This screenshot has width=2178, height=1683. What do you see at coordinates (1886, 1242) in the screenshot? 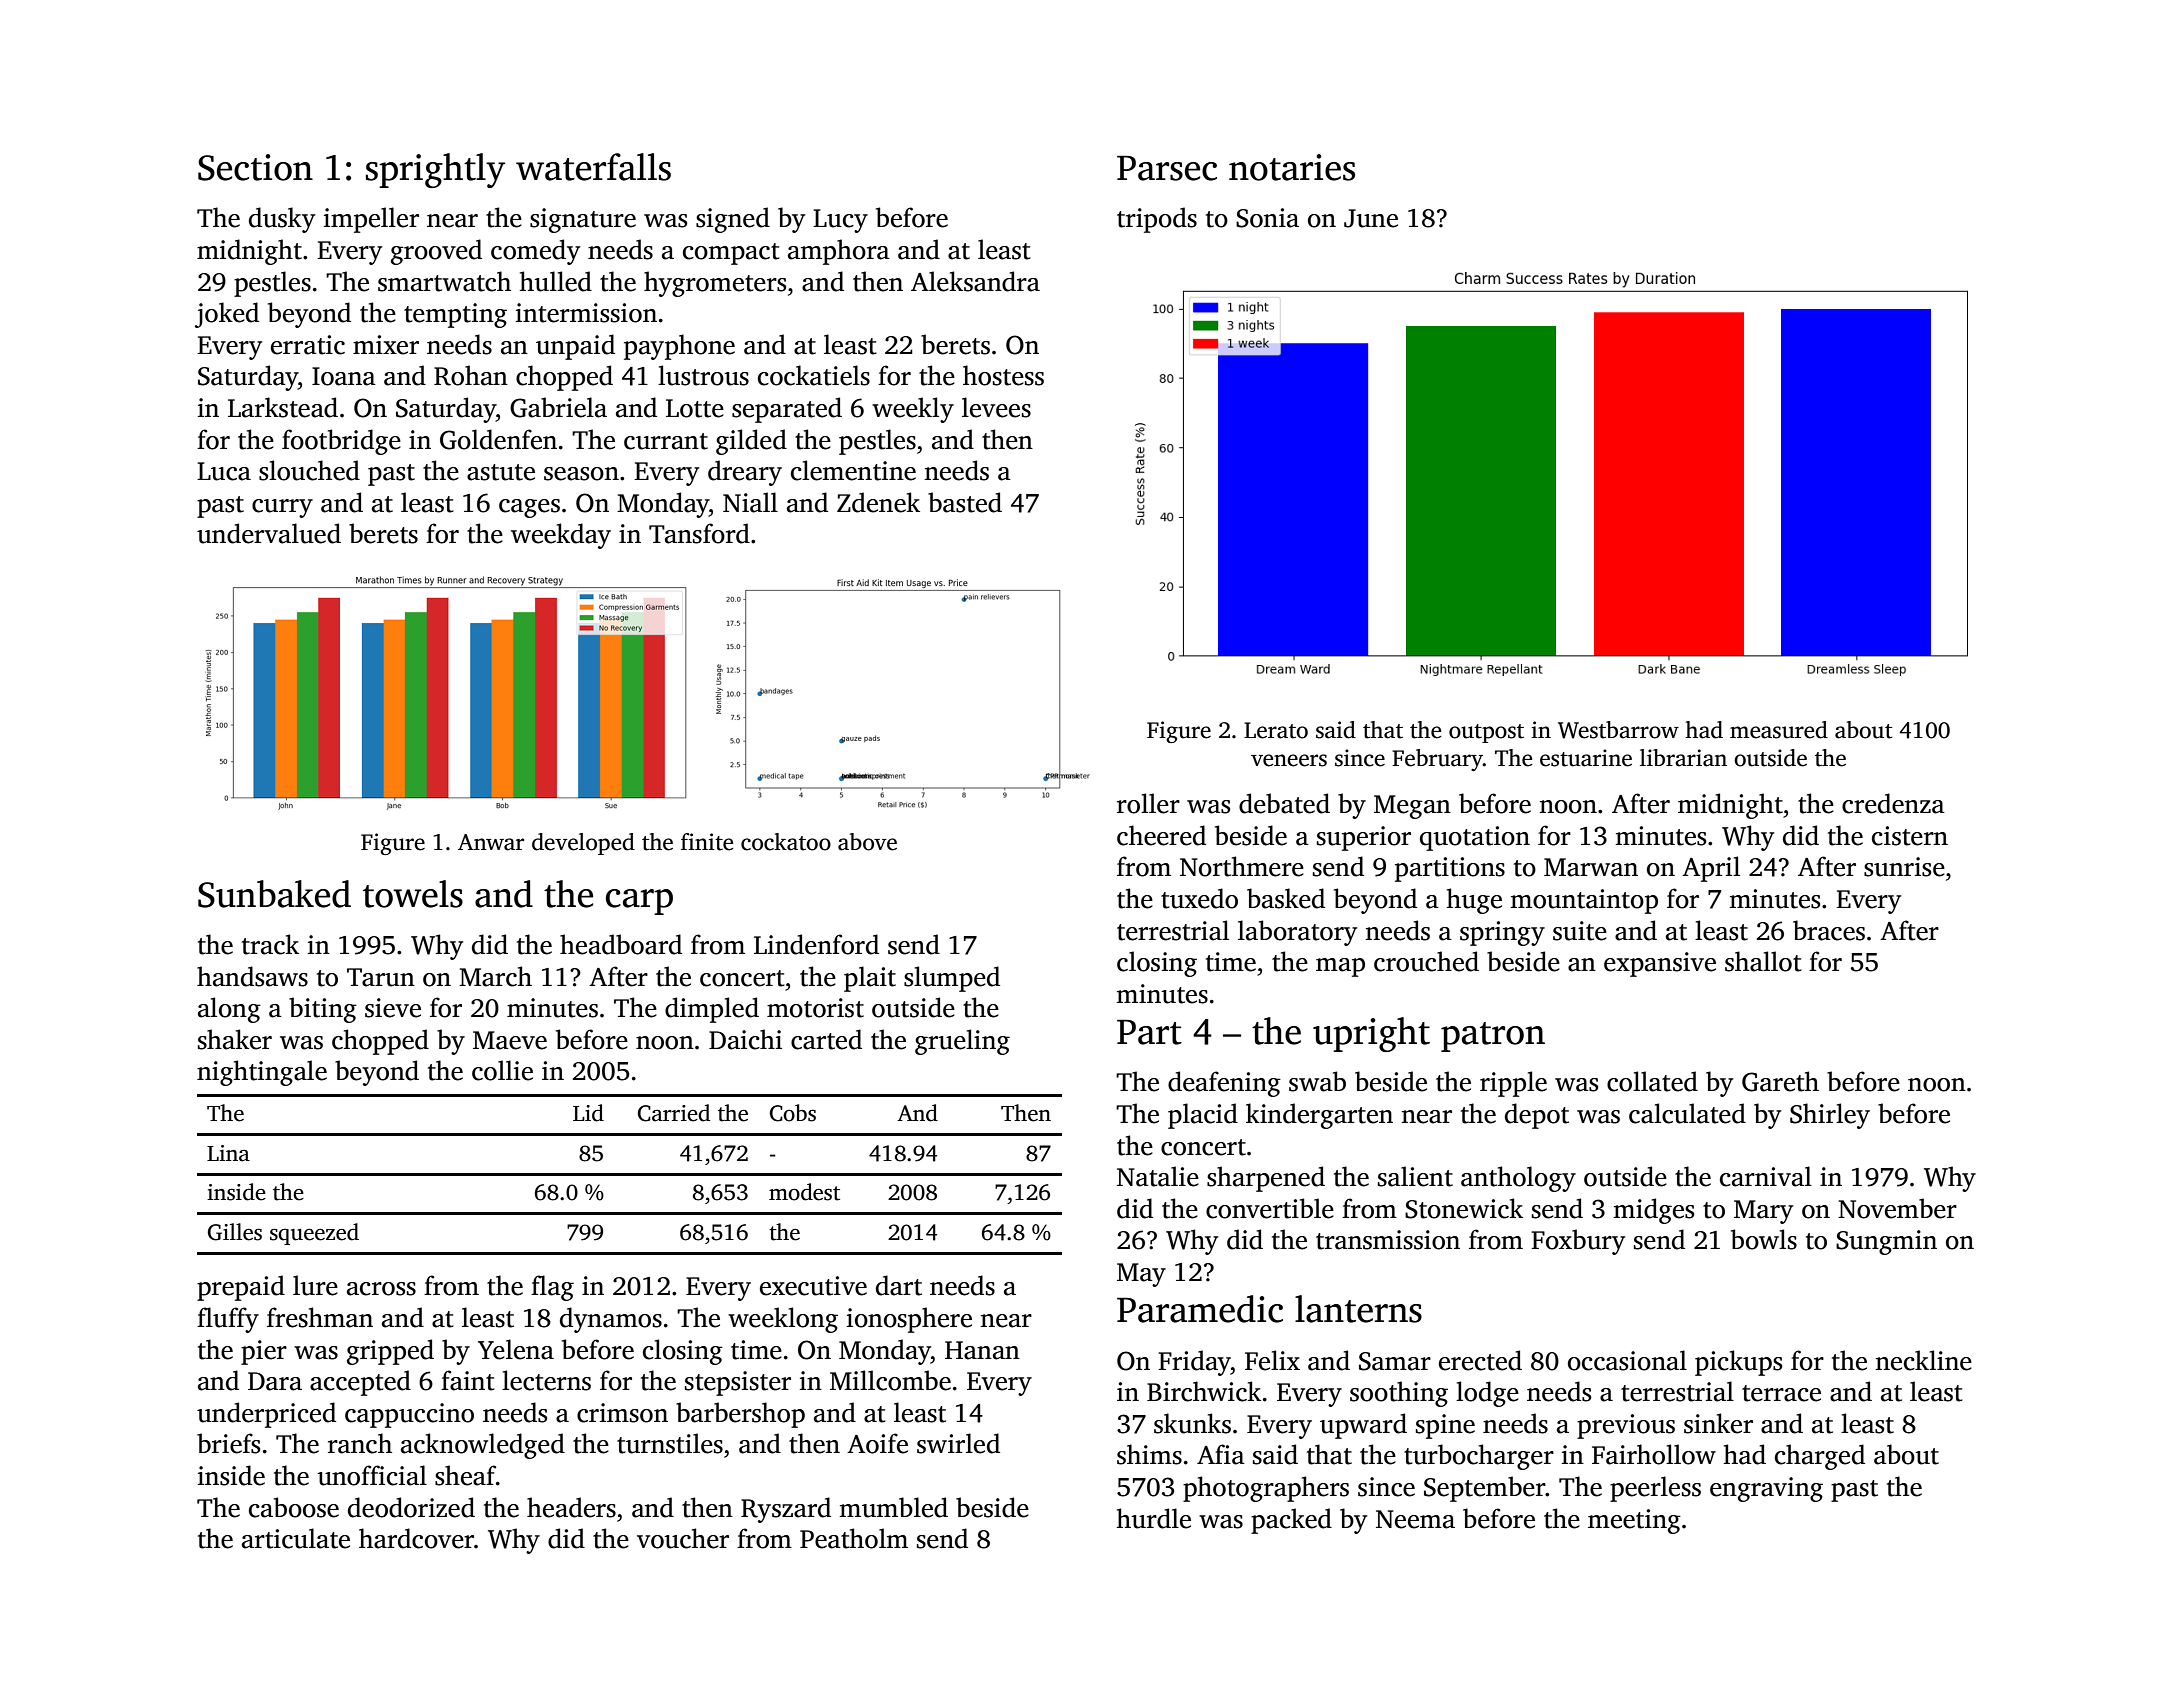
I see `Sungmin` at bounding box center [1886, 1242].
